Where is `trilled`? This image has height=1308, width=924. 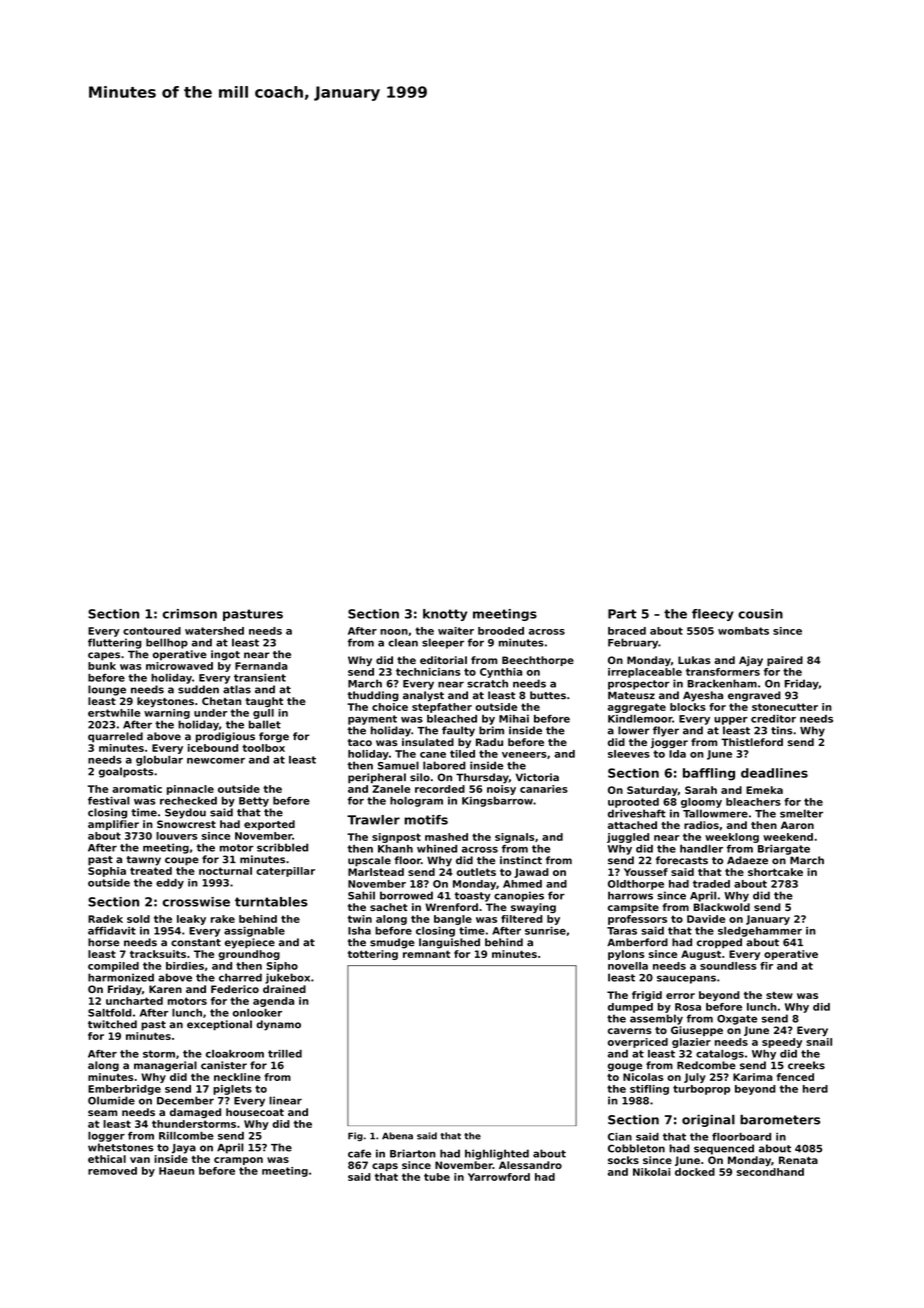
trilled is located at coordinates (285, 1054).
